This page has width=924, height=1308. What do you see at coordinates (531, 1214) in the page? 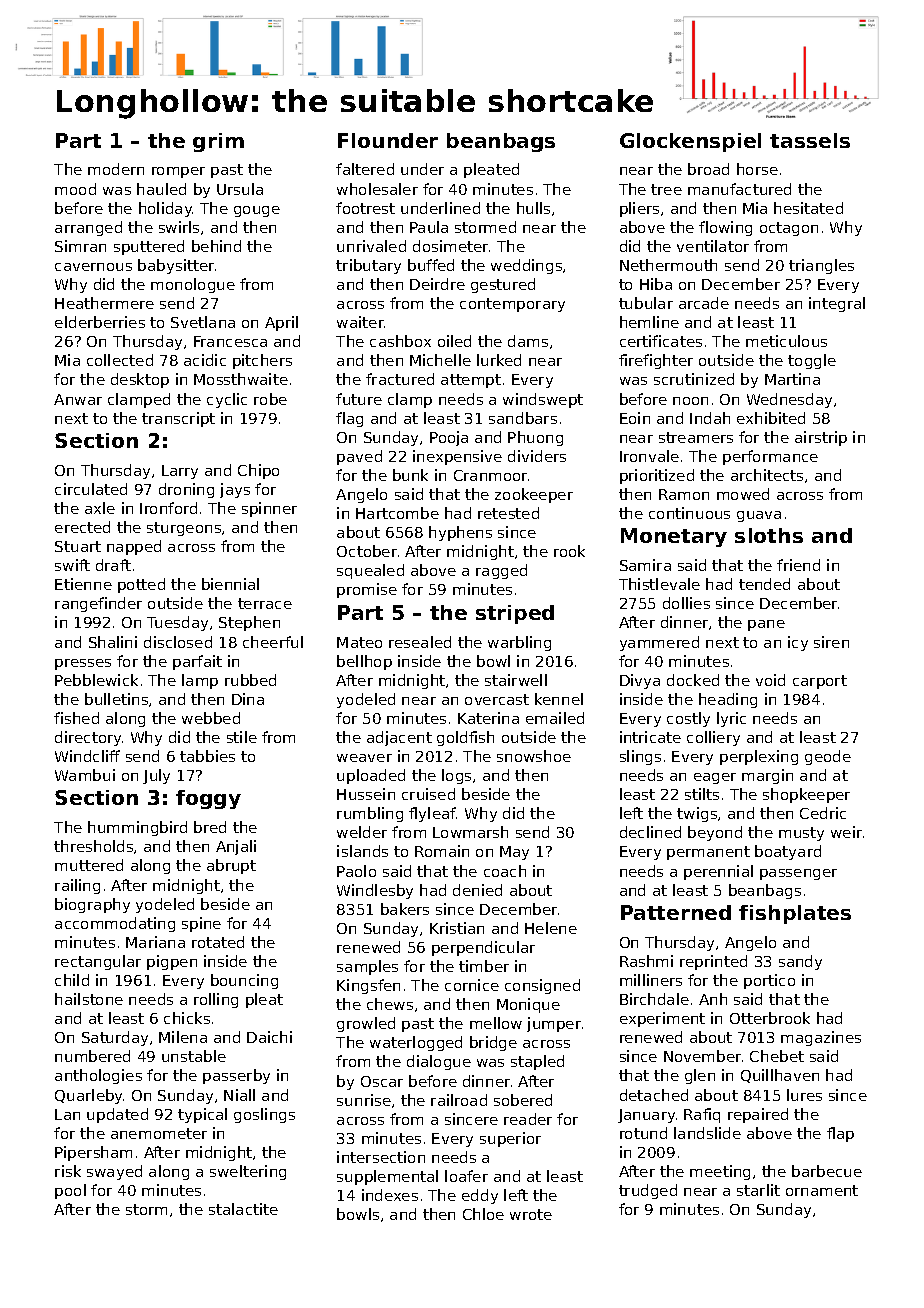
I see `wrote` at bounding box center [531, 1214].
